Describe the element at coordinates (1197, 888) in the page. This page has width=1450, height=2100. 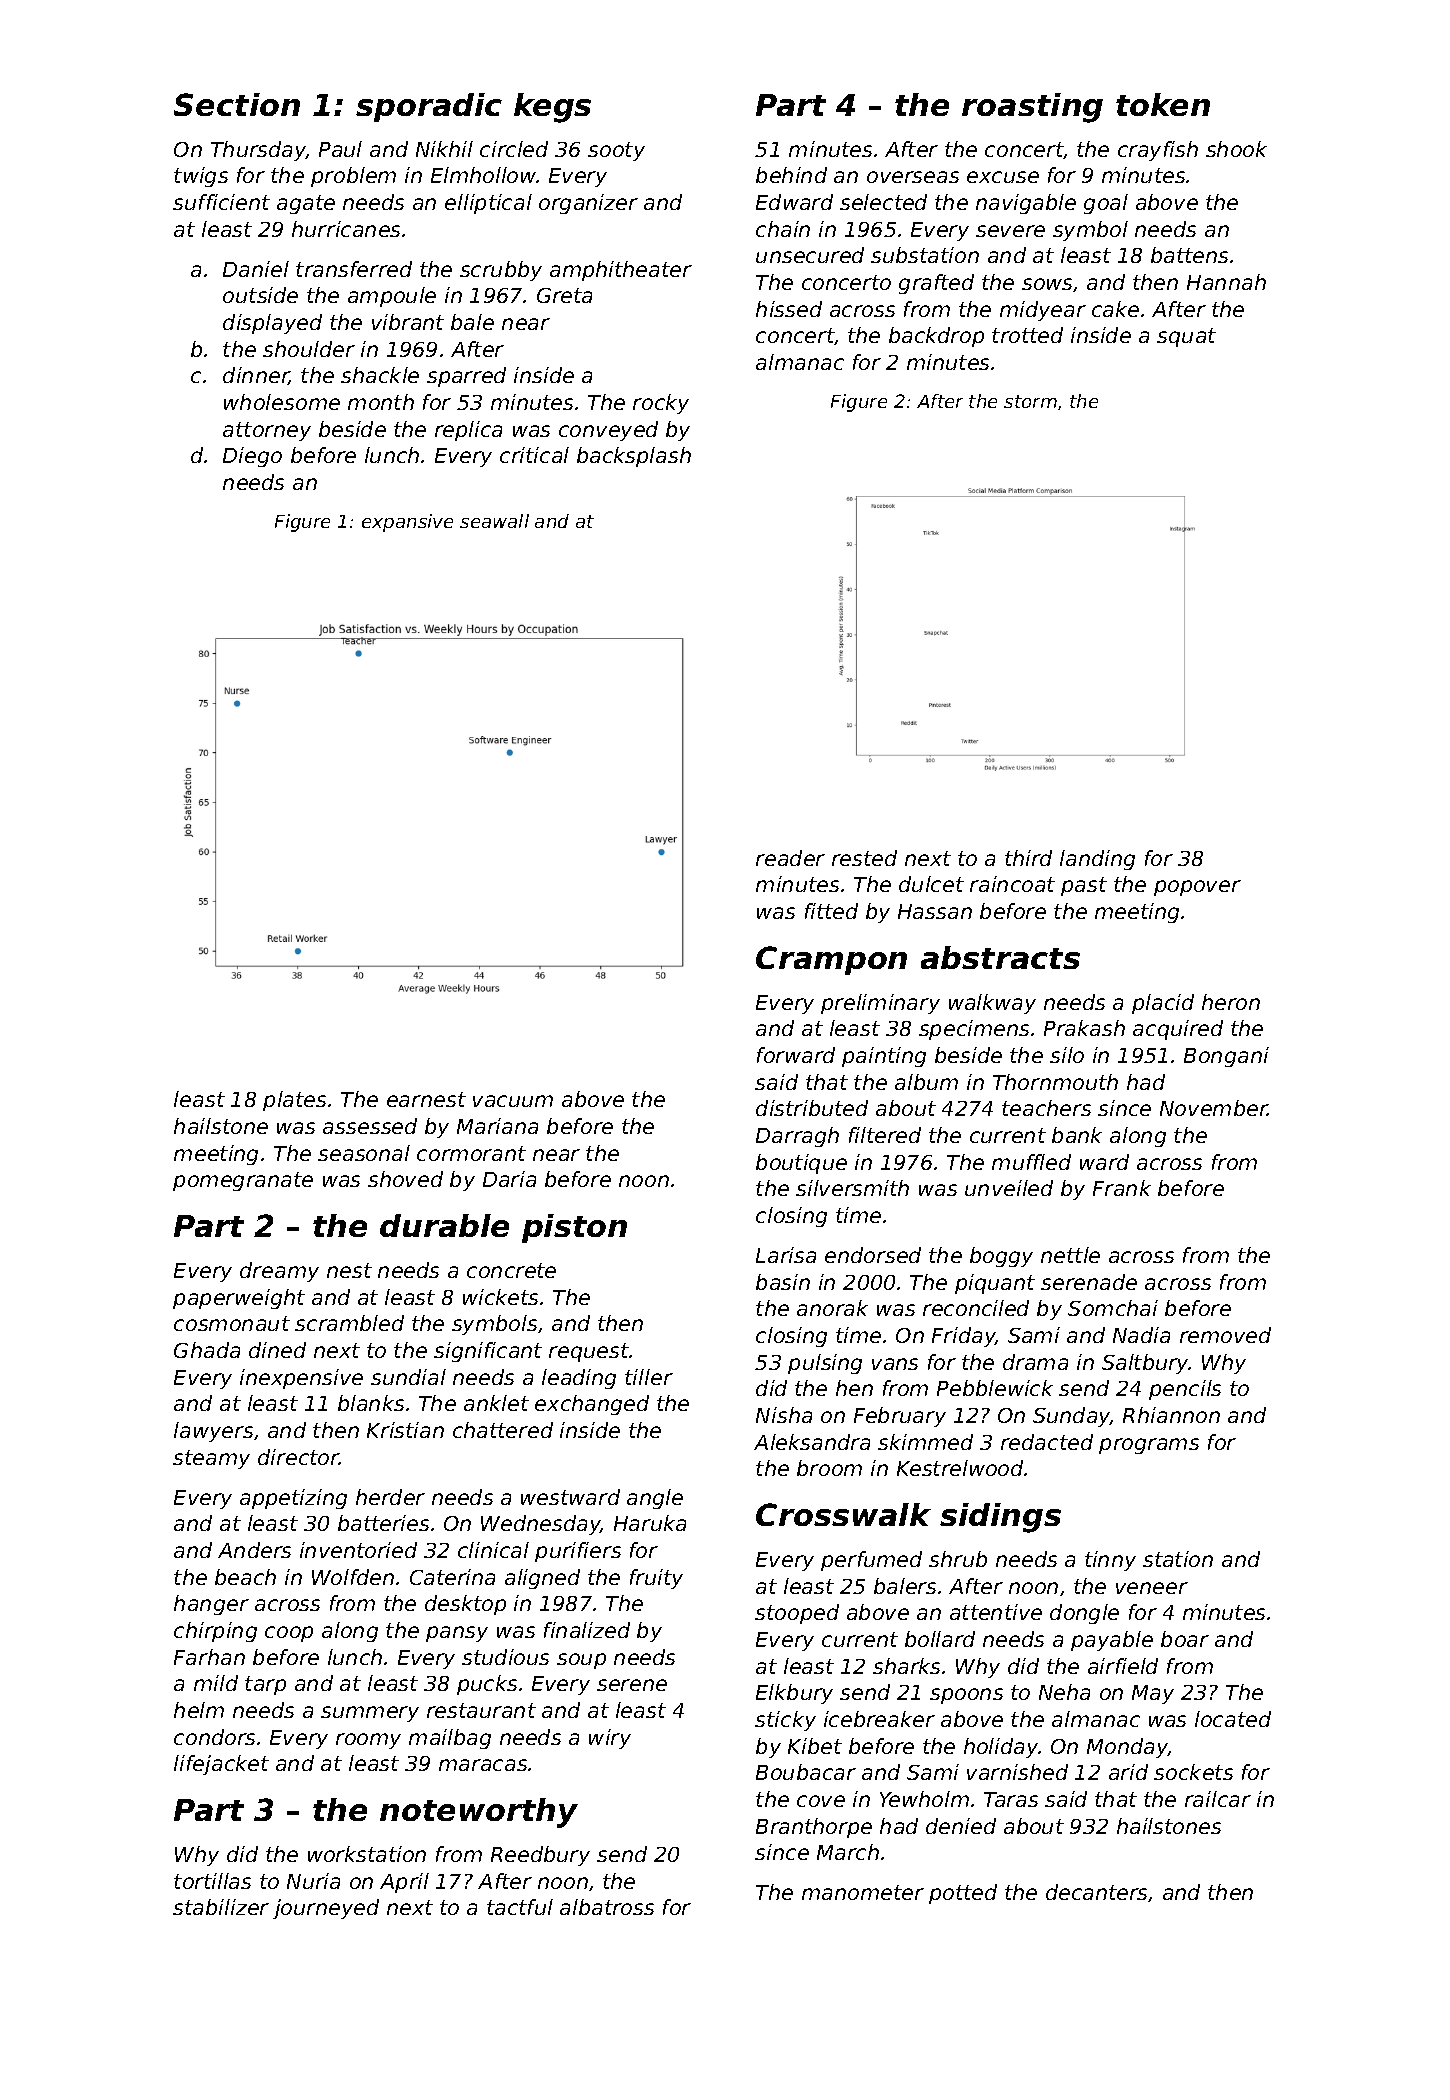
I see `popover` at that location.
